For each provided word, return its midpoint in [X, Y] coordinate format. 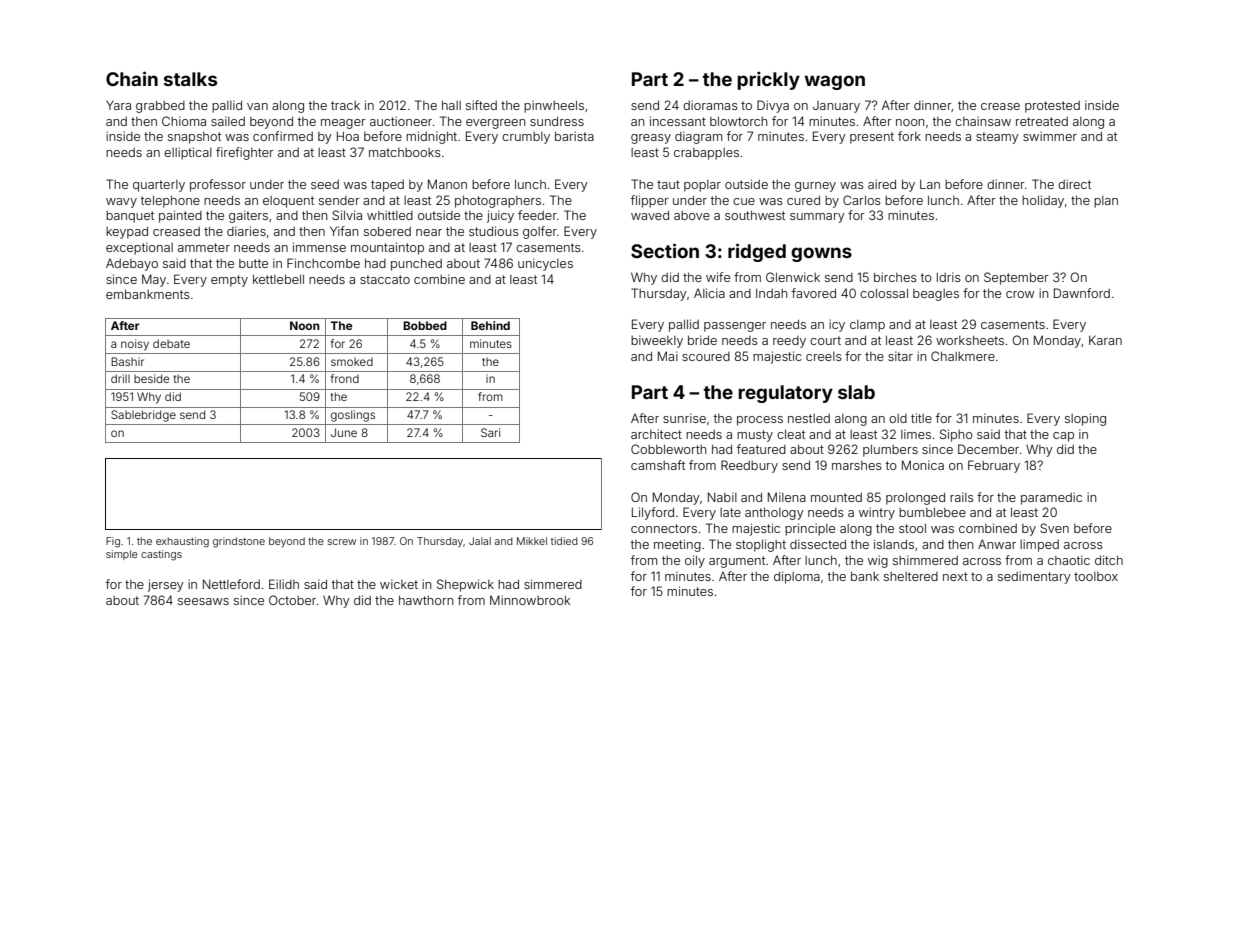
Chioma [184, 121]
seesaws [203, 601]
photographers [498, 201]
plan [1106, 202]
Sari [490, 432]
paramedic [1051, 498]
